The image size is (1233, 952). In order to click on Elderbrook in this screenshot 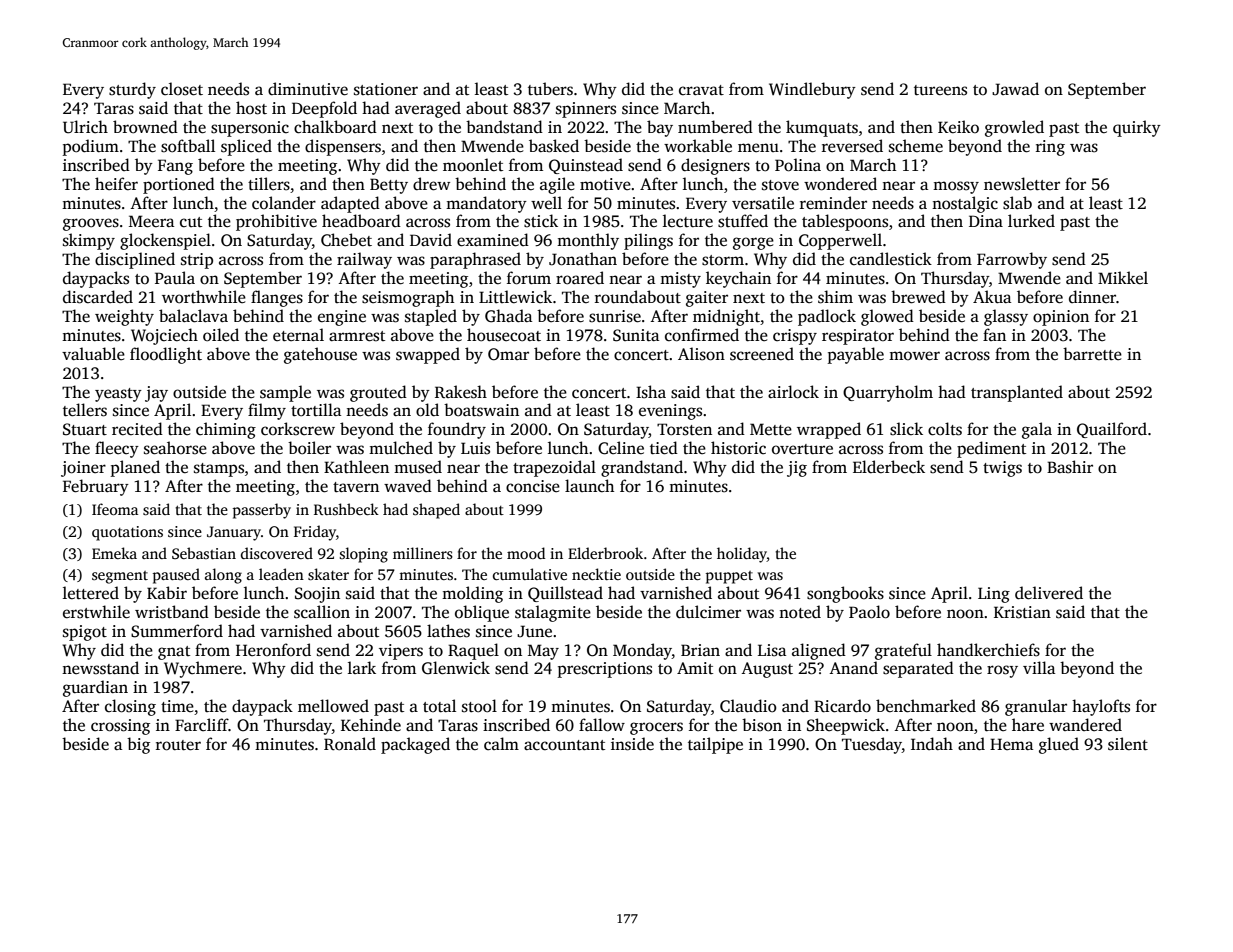, I will do `click(605, 553)`.
